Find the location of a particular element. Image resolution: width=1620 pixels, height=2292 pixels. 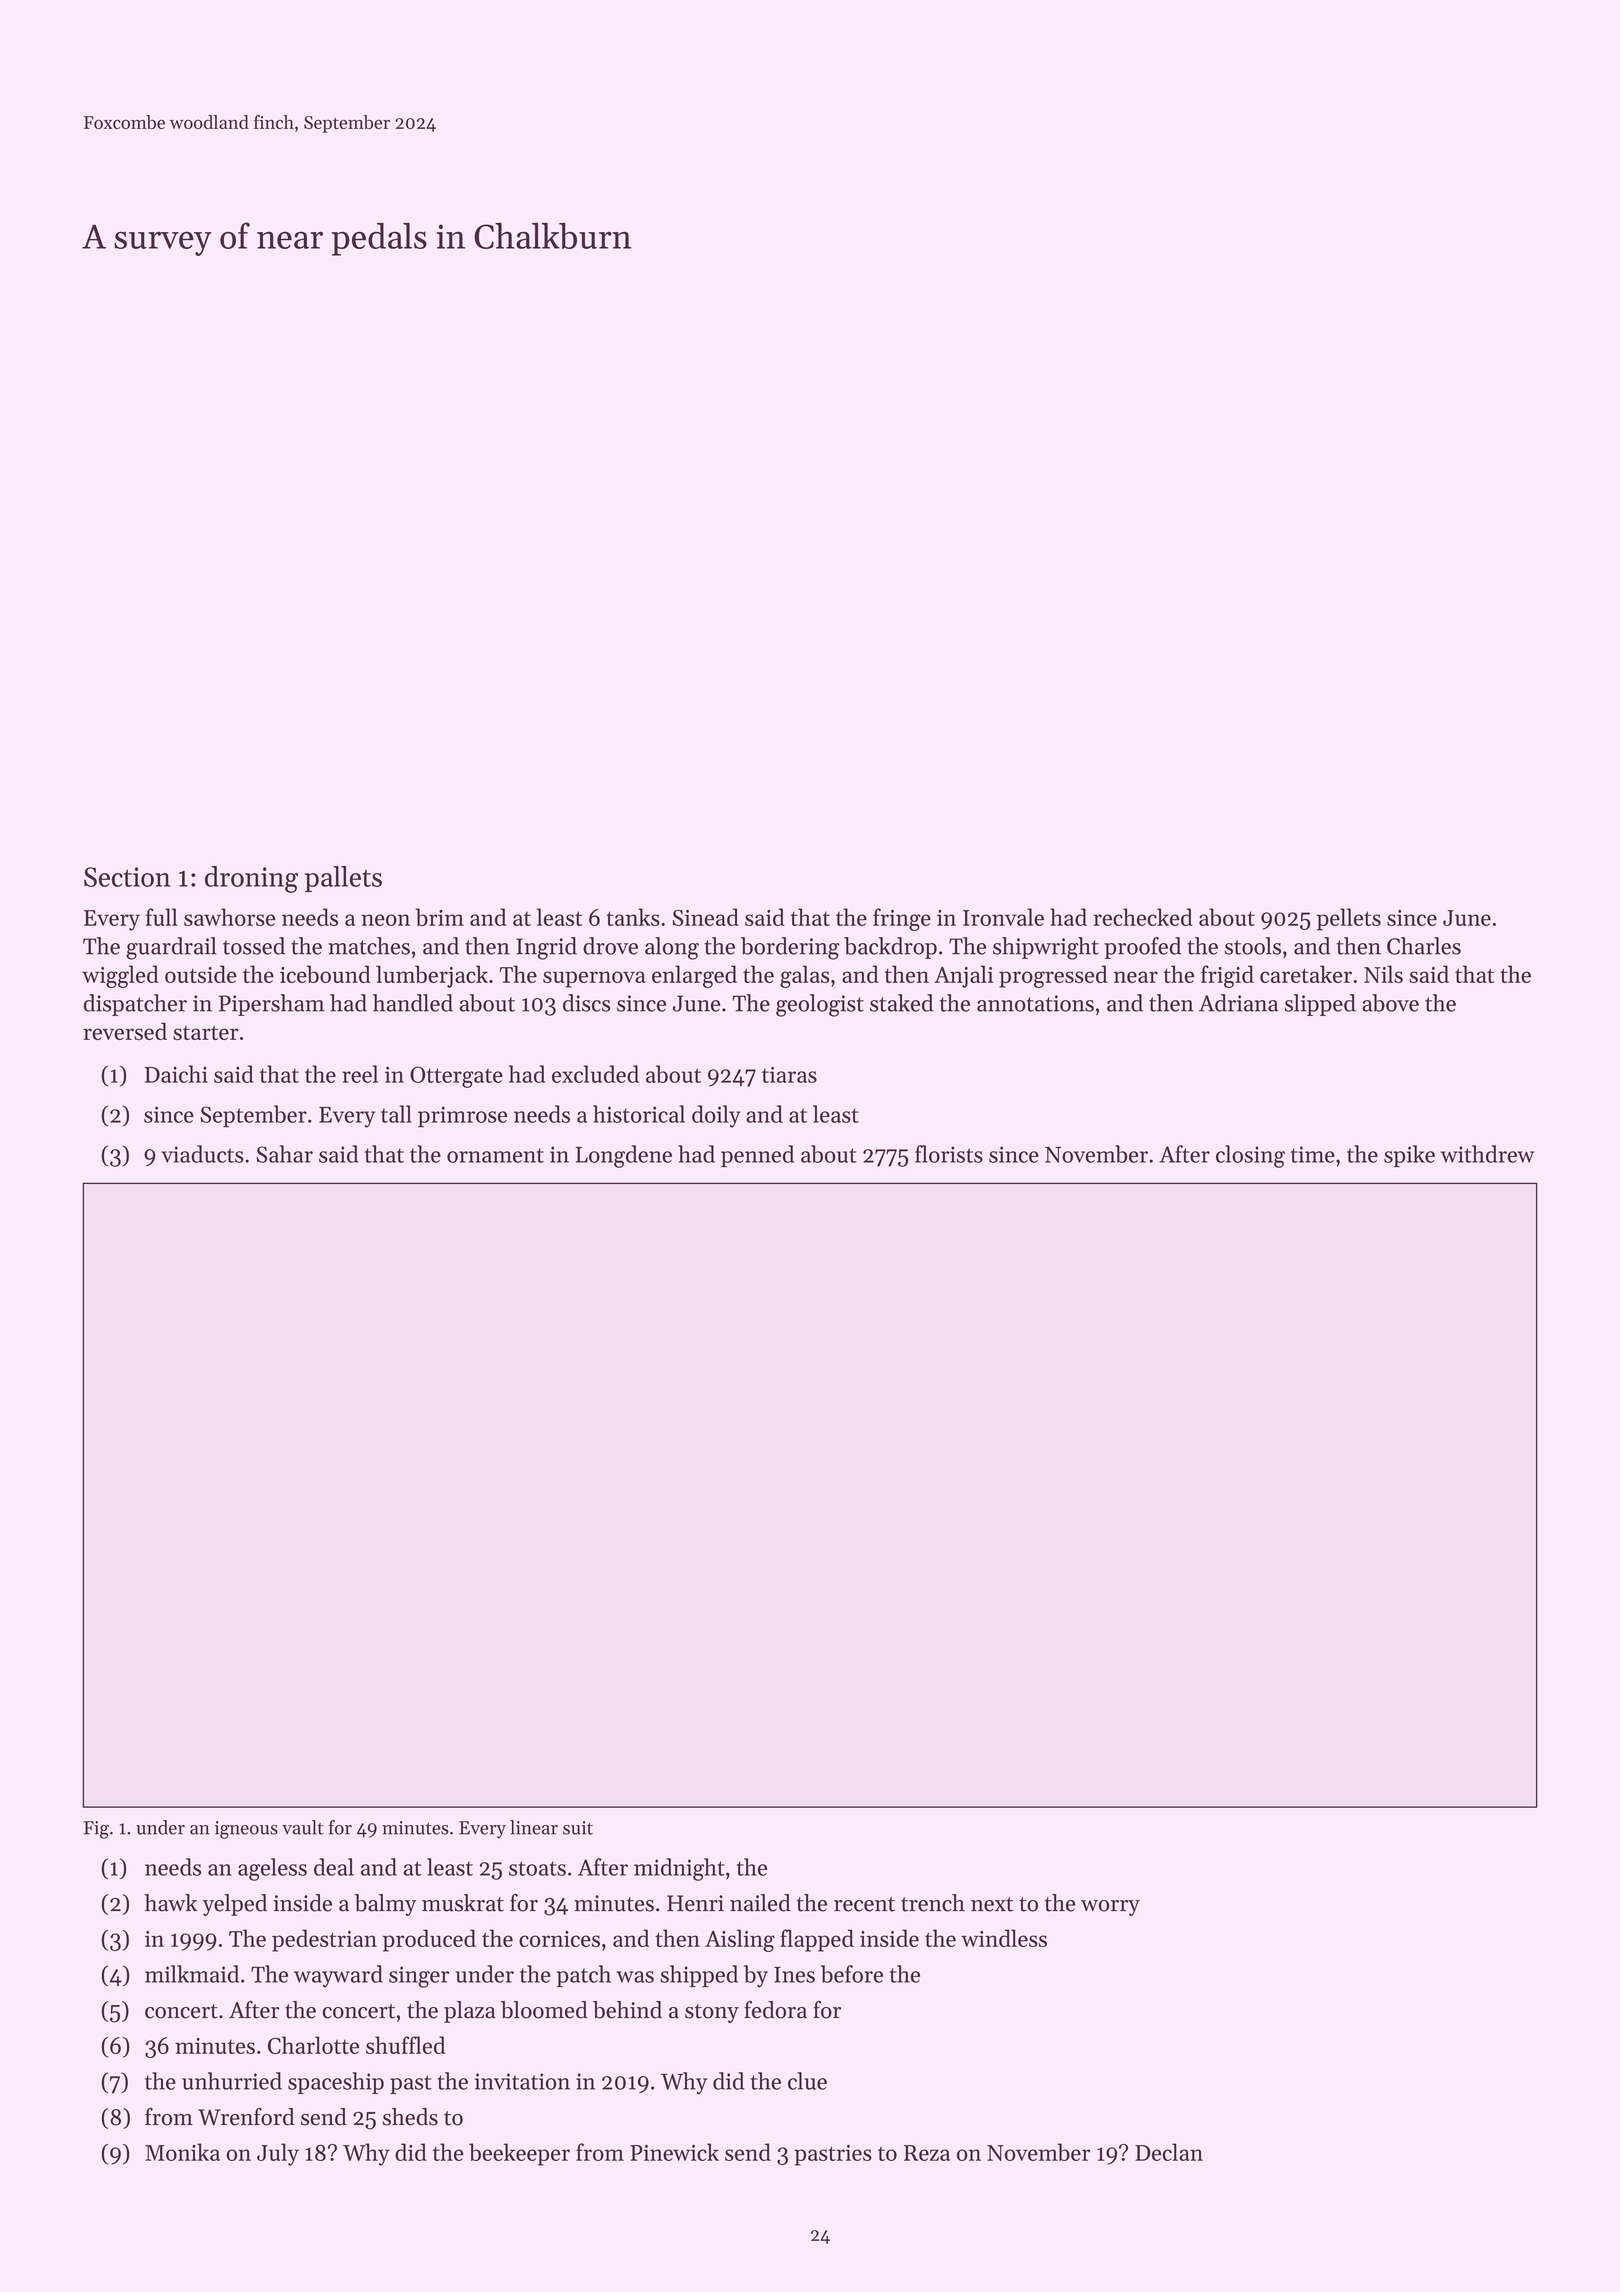

recent is located at coordinates (864, 1904).
